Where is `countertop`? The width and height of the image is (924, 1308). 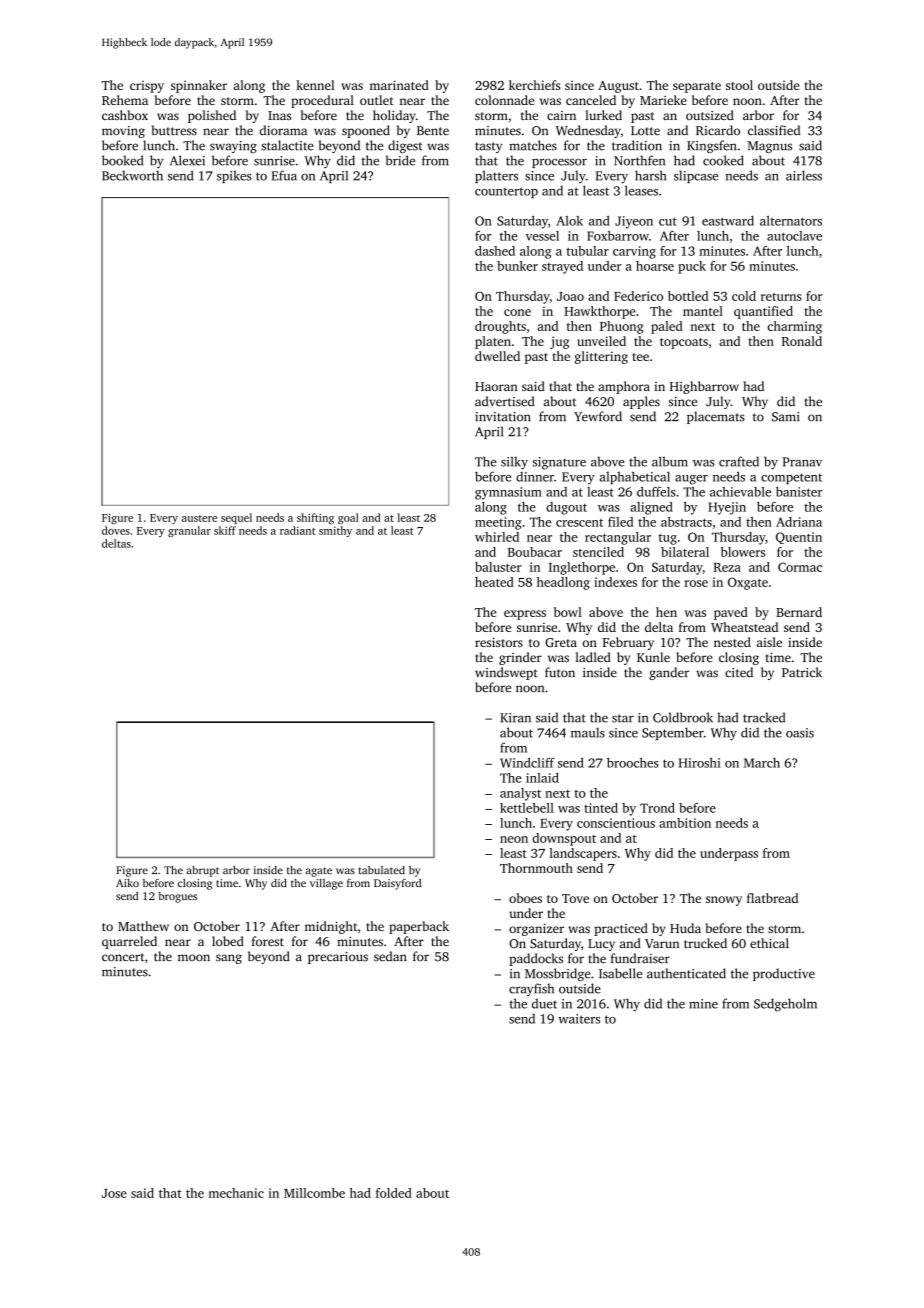 countertop is located at coordinates (506, 193).
